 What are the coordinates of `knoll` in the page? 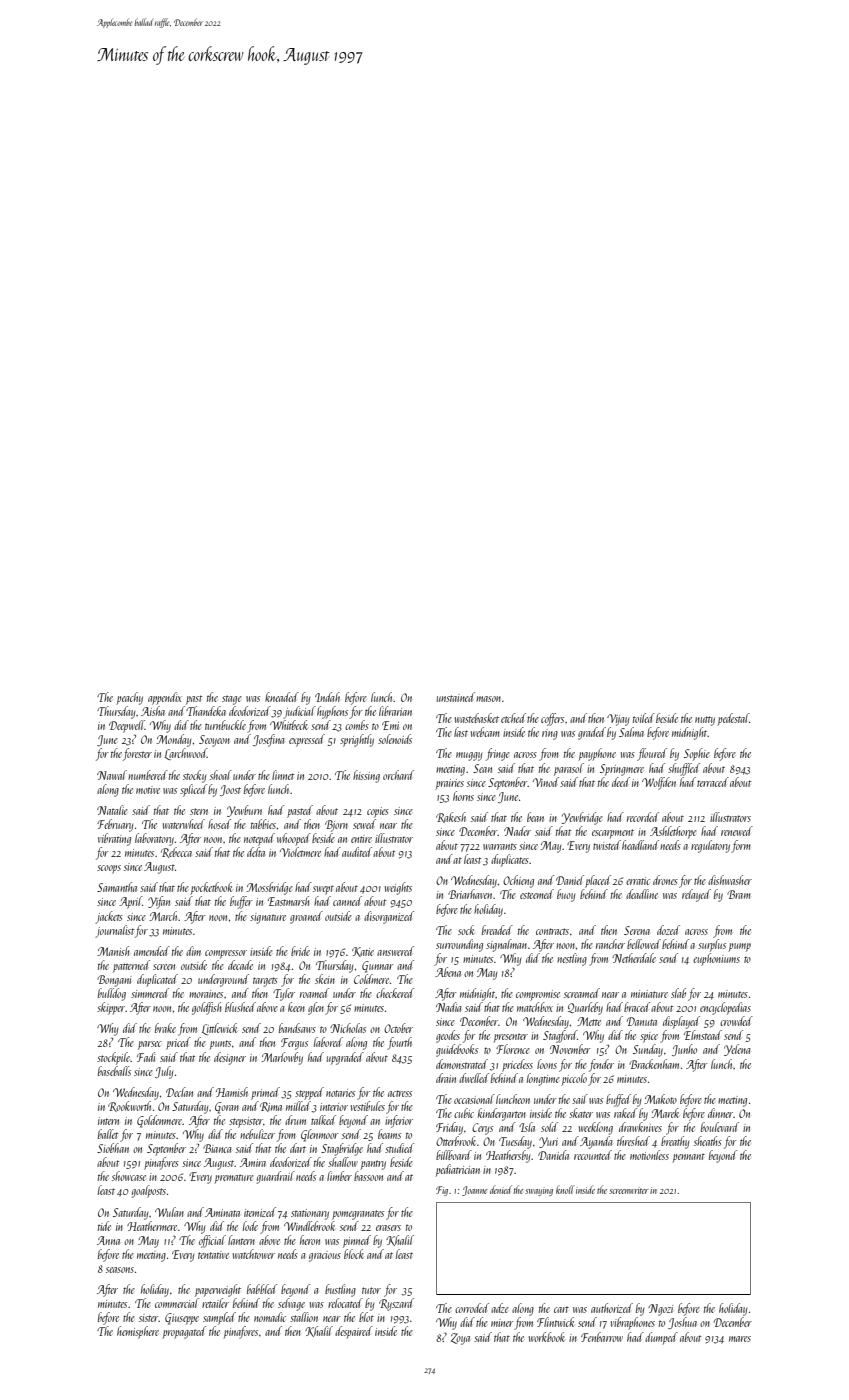 It's located at (565, 1189).
